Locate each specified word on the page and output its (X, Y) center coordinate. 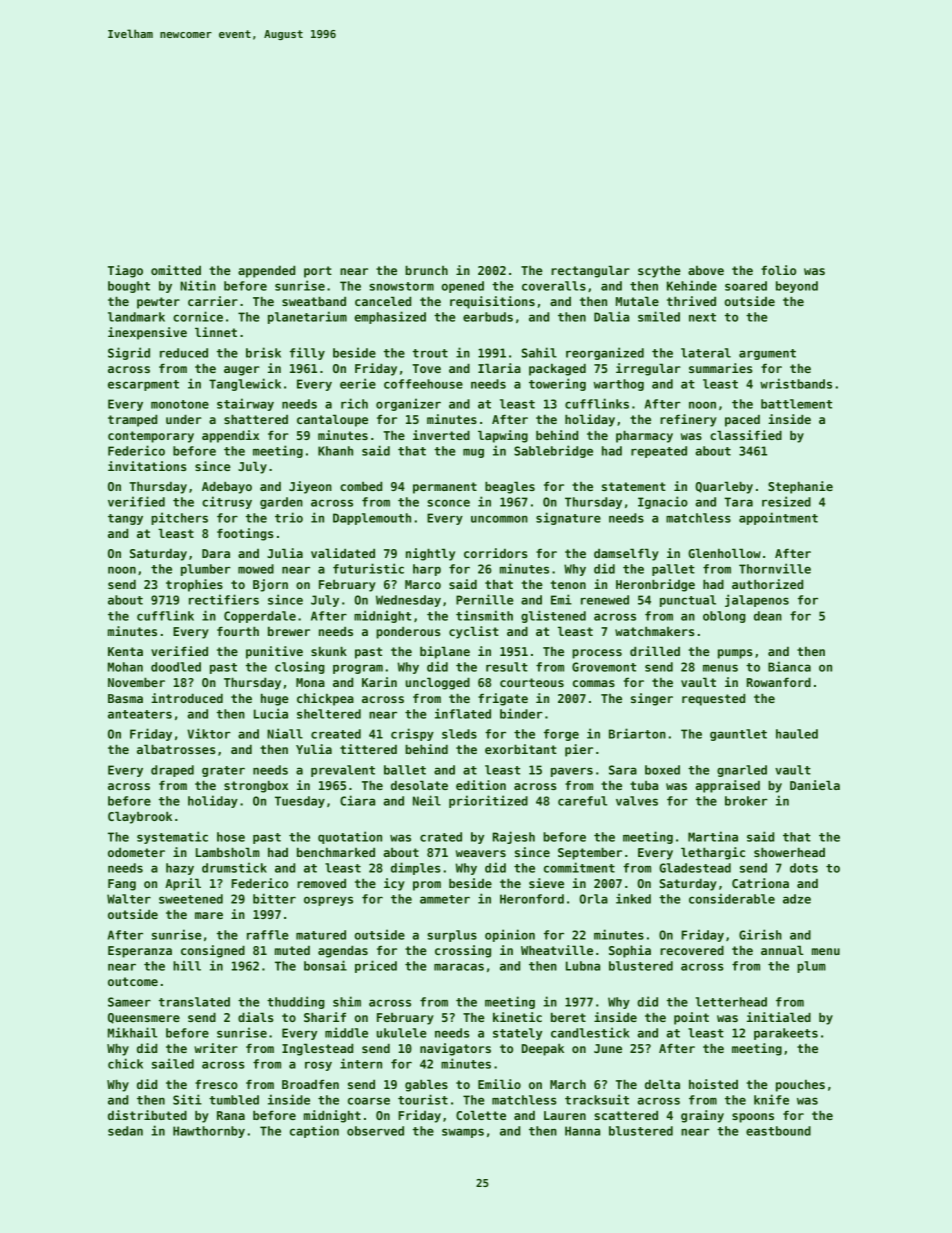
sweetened (191, 899)
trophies (194, 585)
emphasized (390, 317)
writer (216, 1048)
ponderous (408, 633)
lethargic (713, 853)
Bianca (789, 666)
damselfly (626, 554)
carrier (213, 301)
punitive (274, 652)
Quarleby (724, 487)
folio (778, 270)
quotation (350, 837)
